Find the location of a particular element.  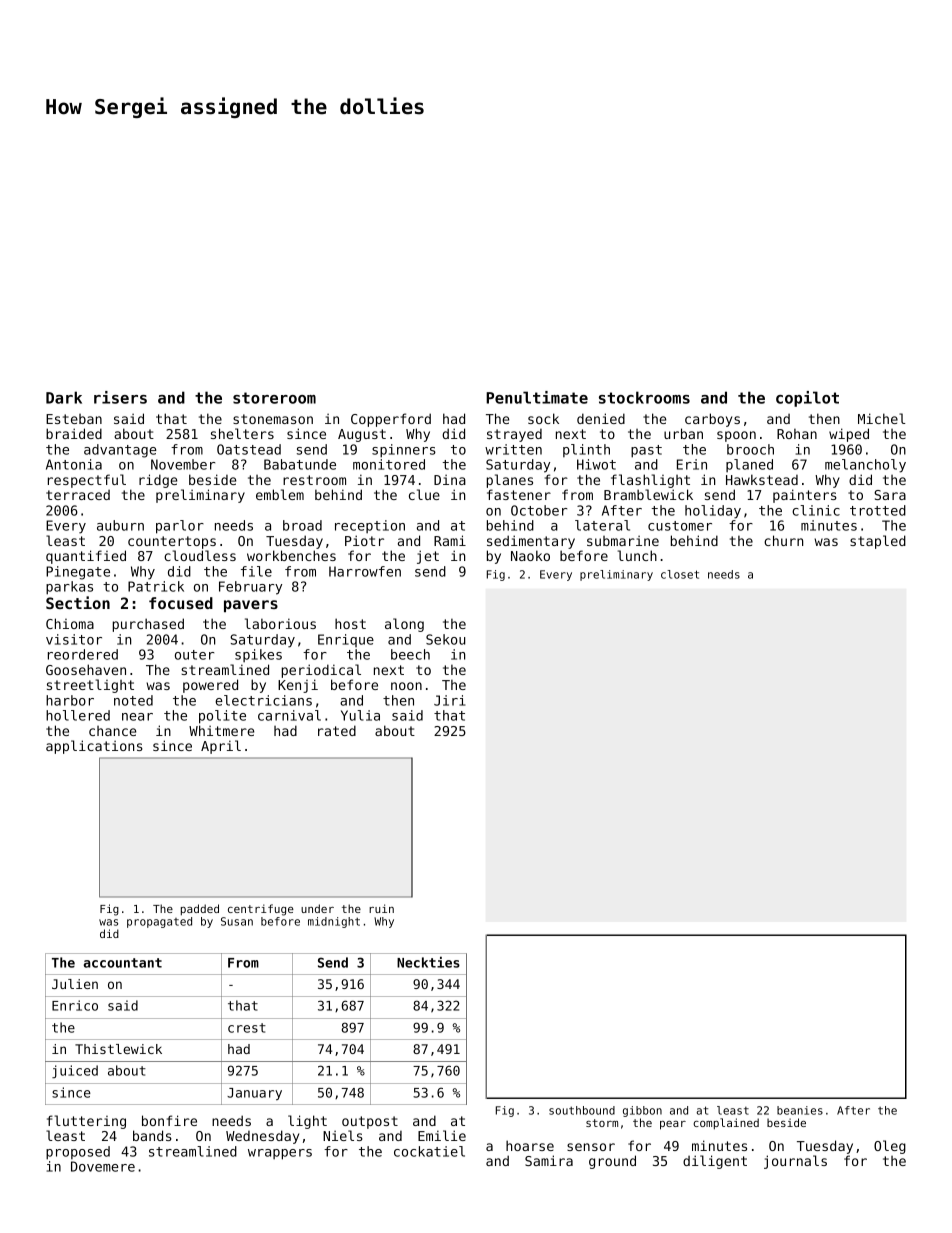

beanies is located at coordinates (800, 1110).
